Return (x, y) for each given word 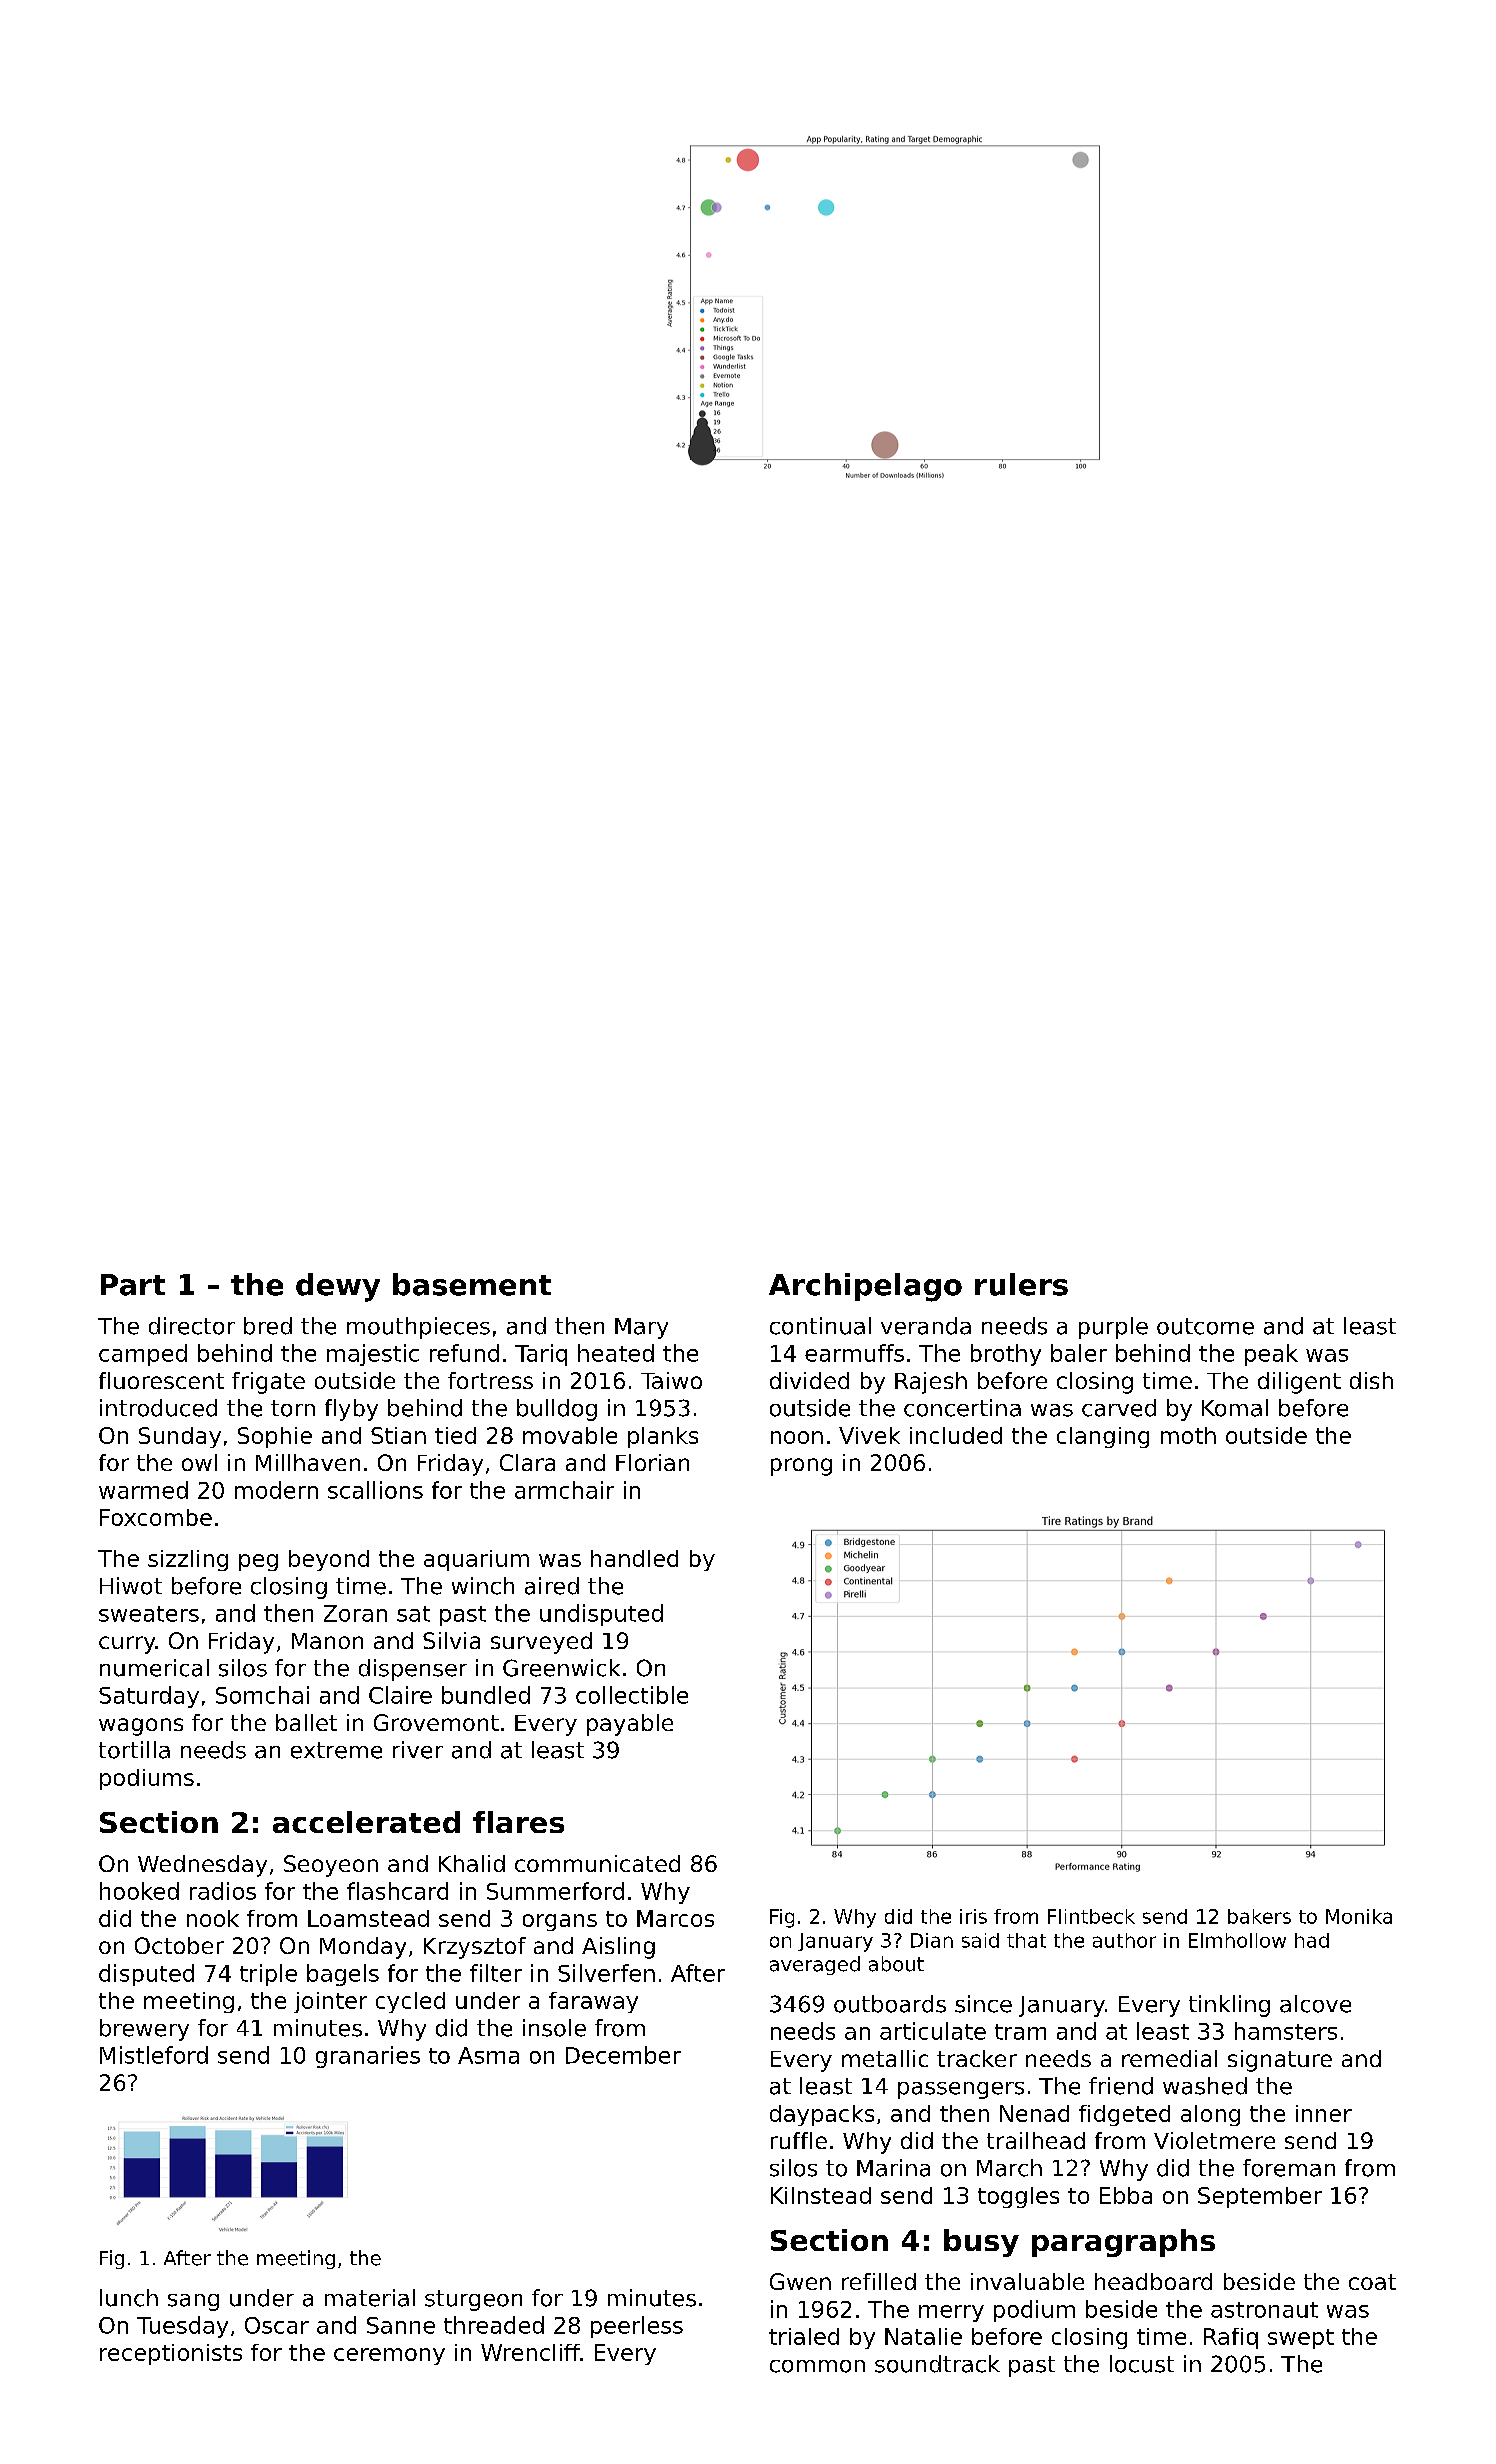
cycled (410, 2002)
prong (801, 1467)
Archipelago (865, 1287)
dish (1371, 1380)
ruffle (799, 2140)
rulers (1021, 1284)
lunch (129, 2298)
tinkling (1229, 2006)
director (192, 1326)
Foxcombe (156, 1517)
